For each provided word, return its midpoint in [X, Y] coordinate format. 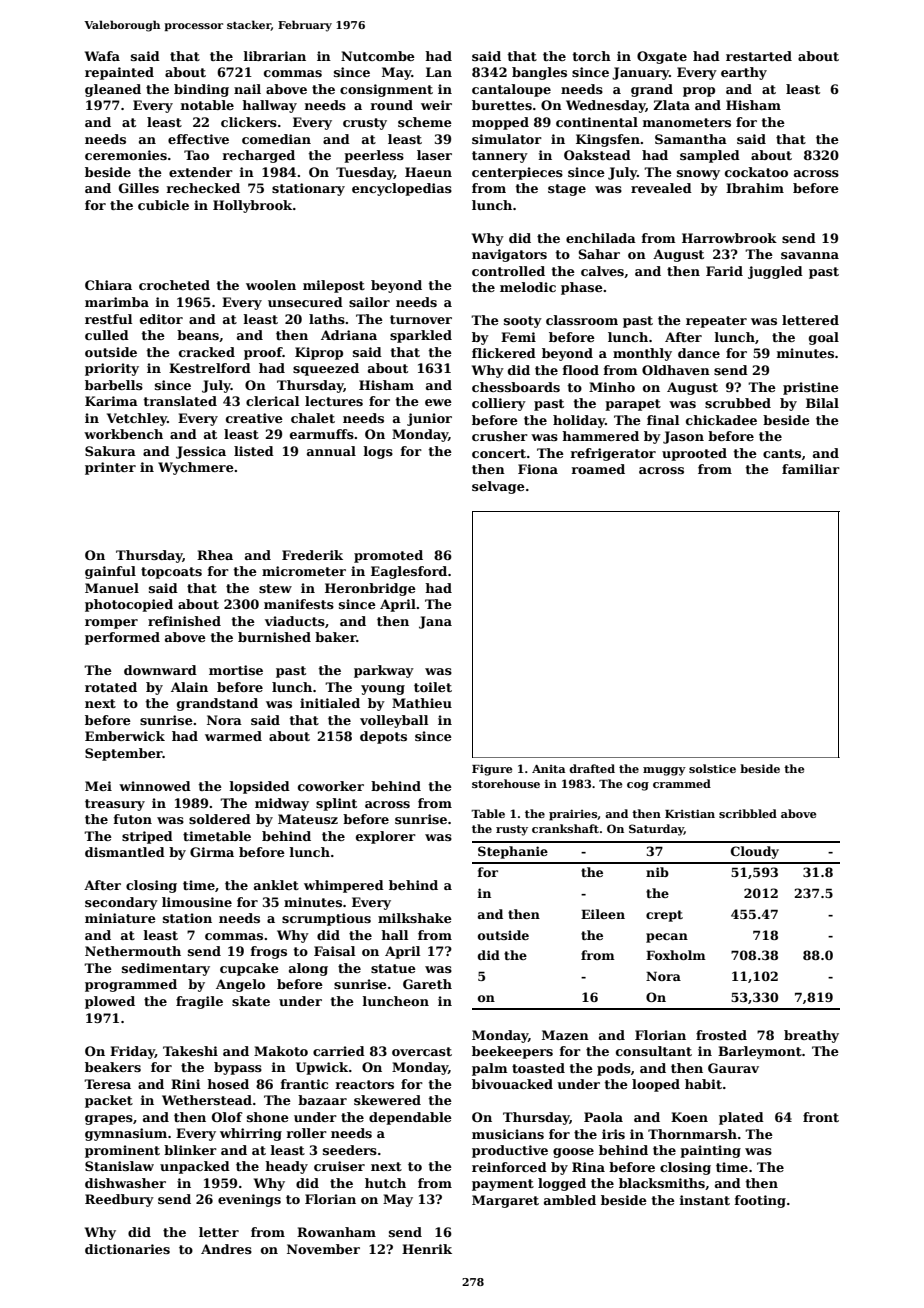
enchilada [601, 238]
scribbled [748, 813]
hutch [385, 1183]
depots [383, 737]
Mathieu [422, 703]
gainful [110, 572]
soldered [220, 819]
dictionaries [127, 1249]
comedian [276, 139]
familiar [811, 469]
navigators [509, 255]
